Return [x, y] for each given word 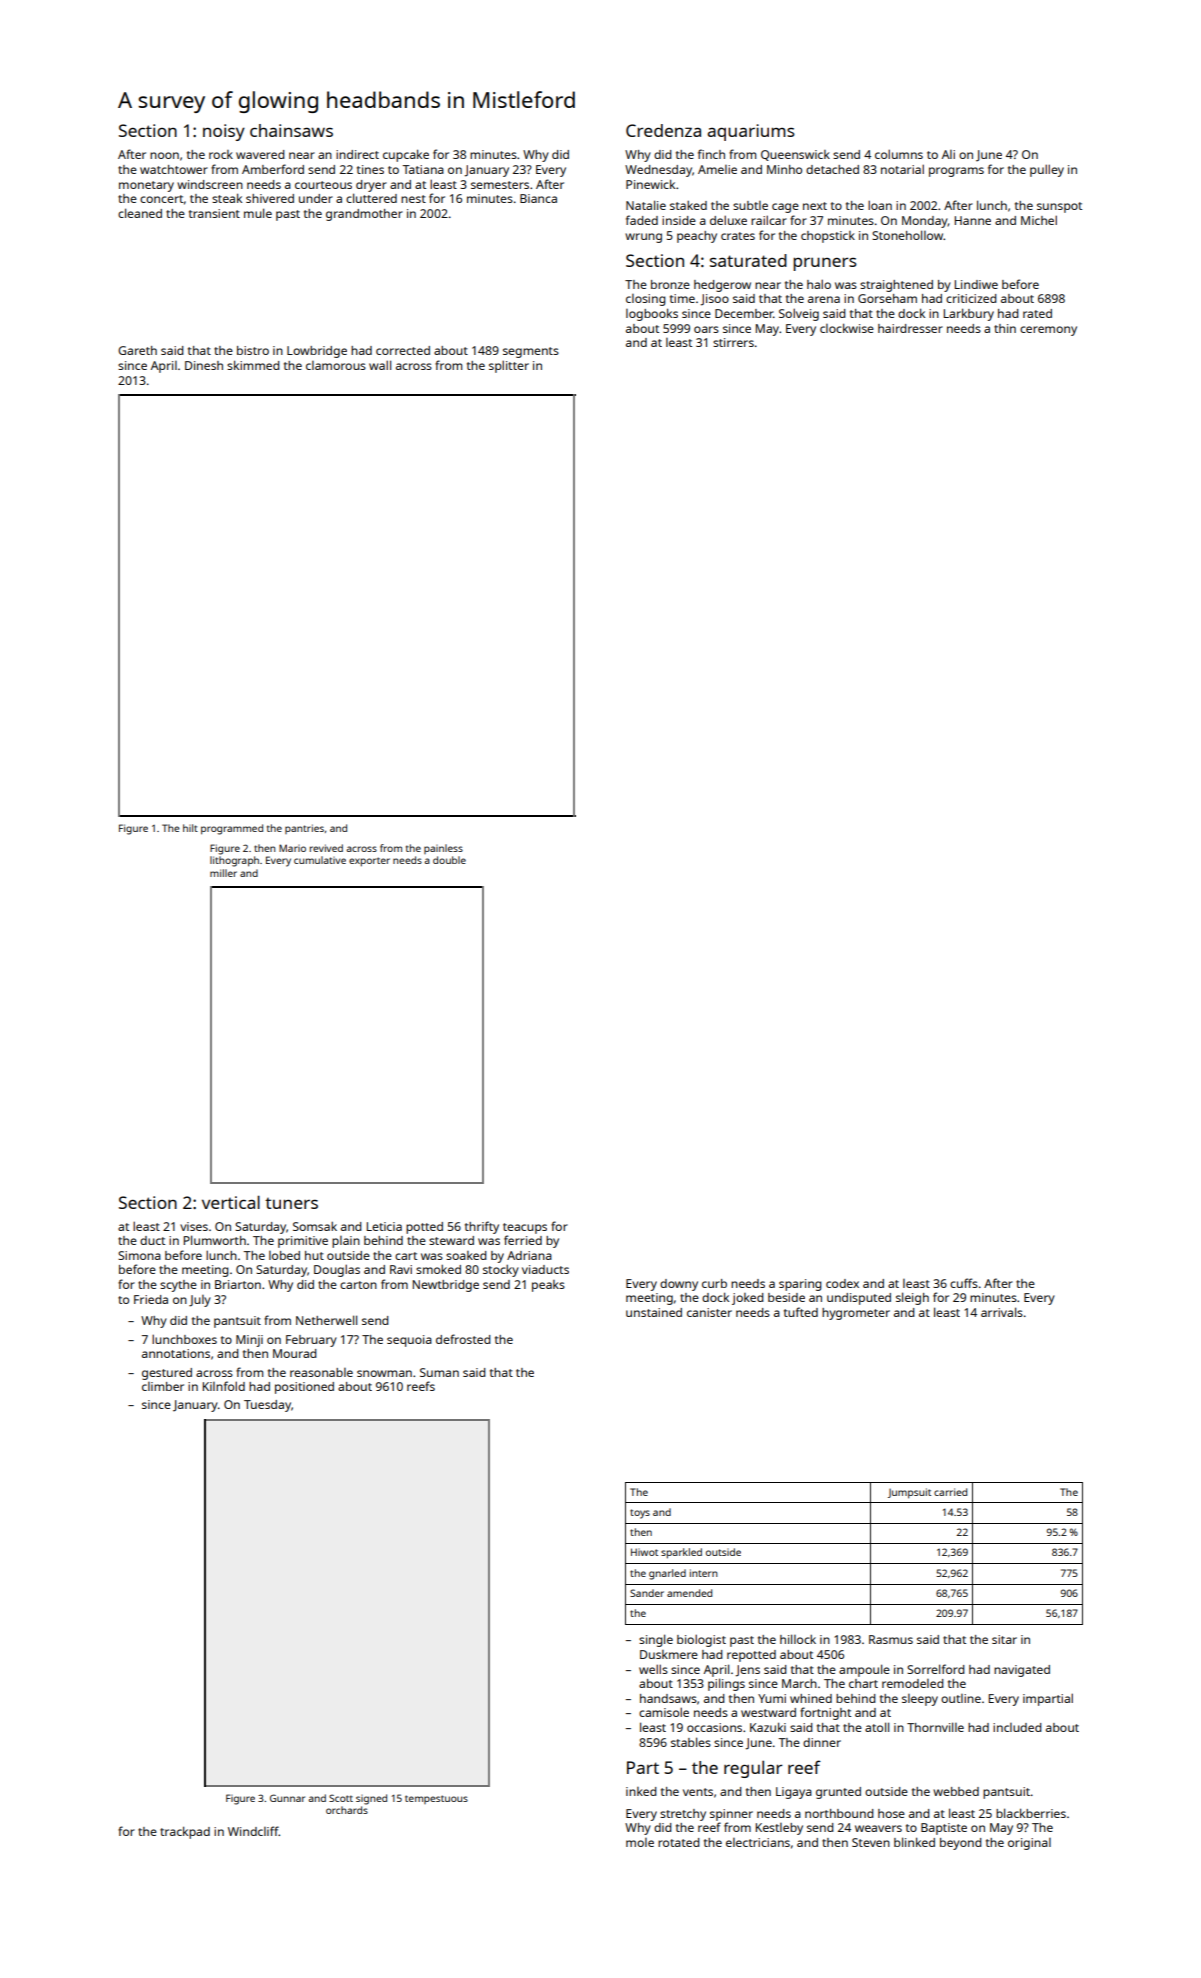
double [449, 860]
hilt [190, 828]
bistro [253, 350]
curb [714, 1283]
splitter [509, 366]
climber [163, 1386]
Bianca [538, 198]
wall [380, 365]
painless [443, 849]
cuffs [964, 1283]
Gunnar [287, 1798]
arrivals [1002, 1312]
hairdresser [910, 328]
